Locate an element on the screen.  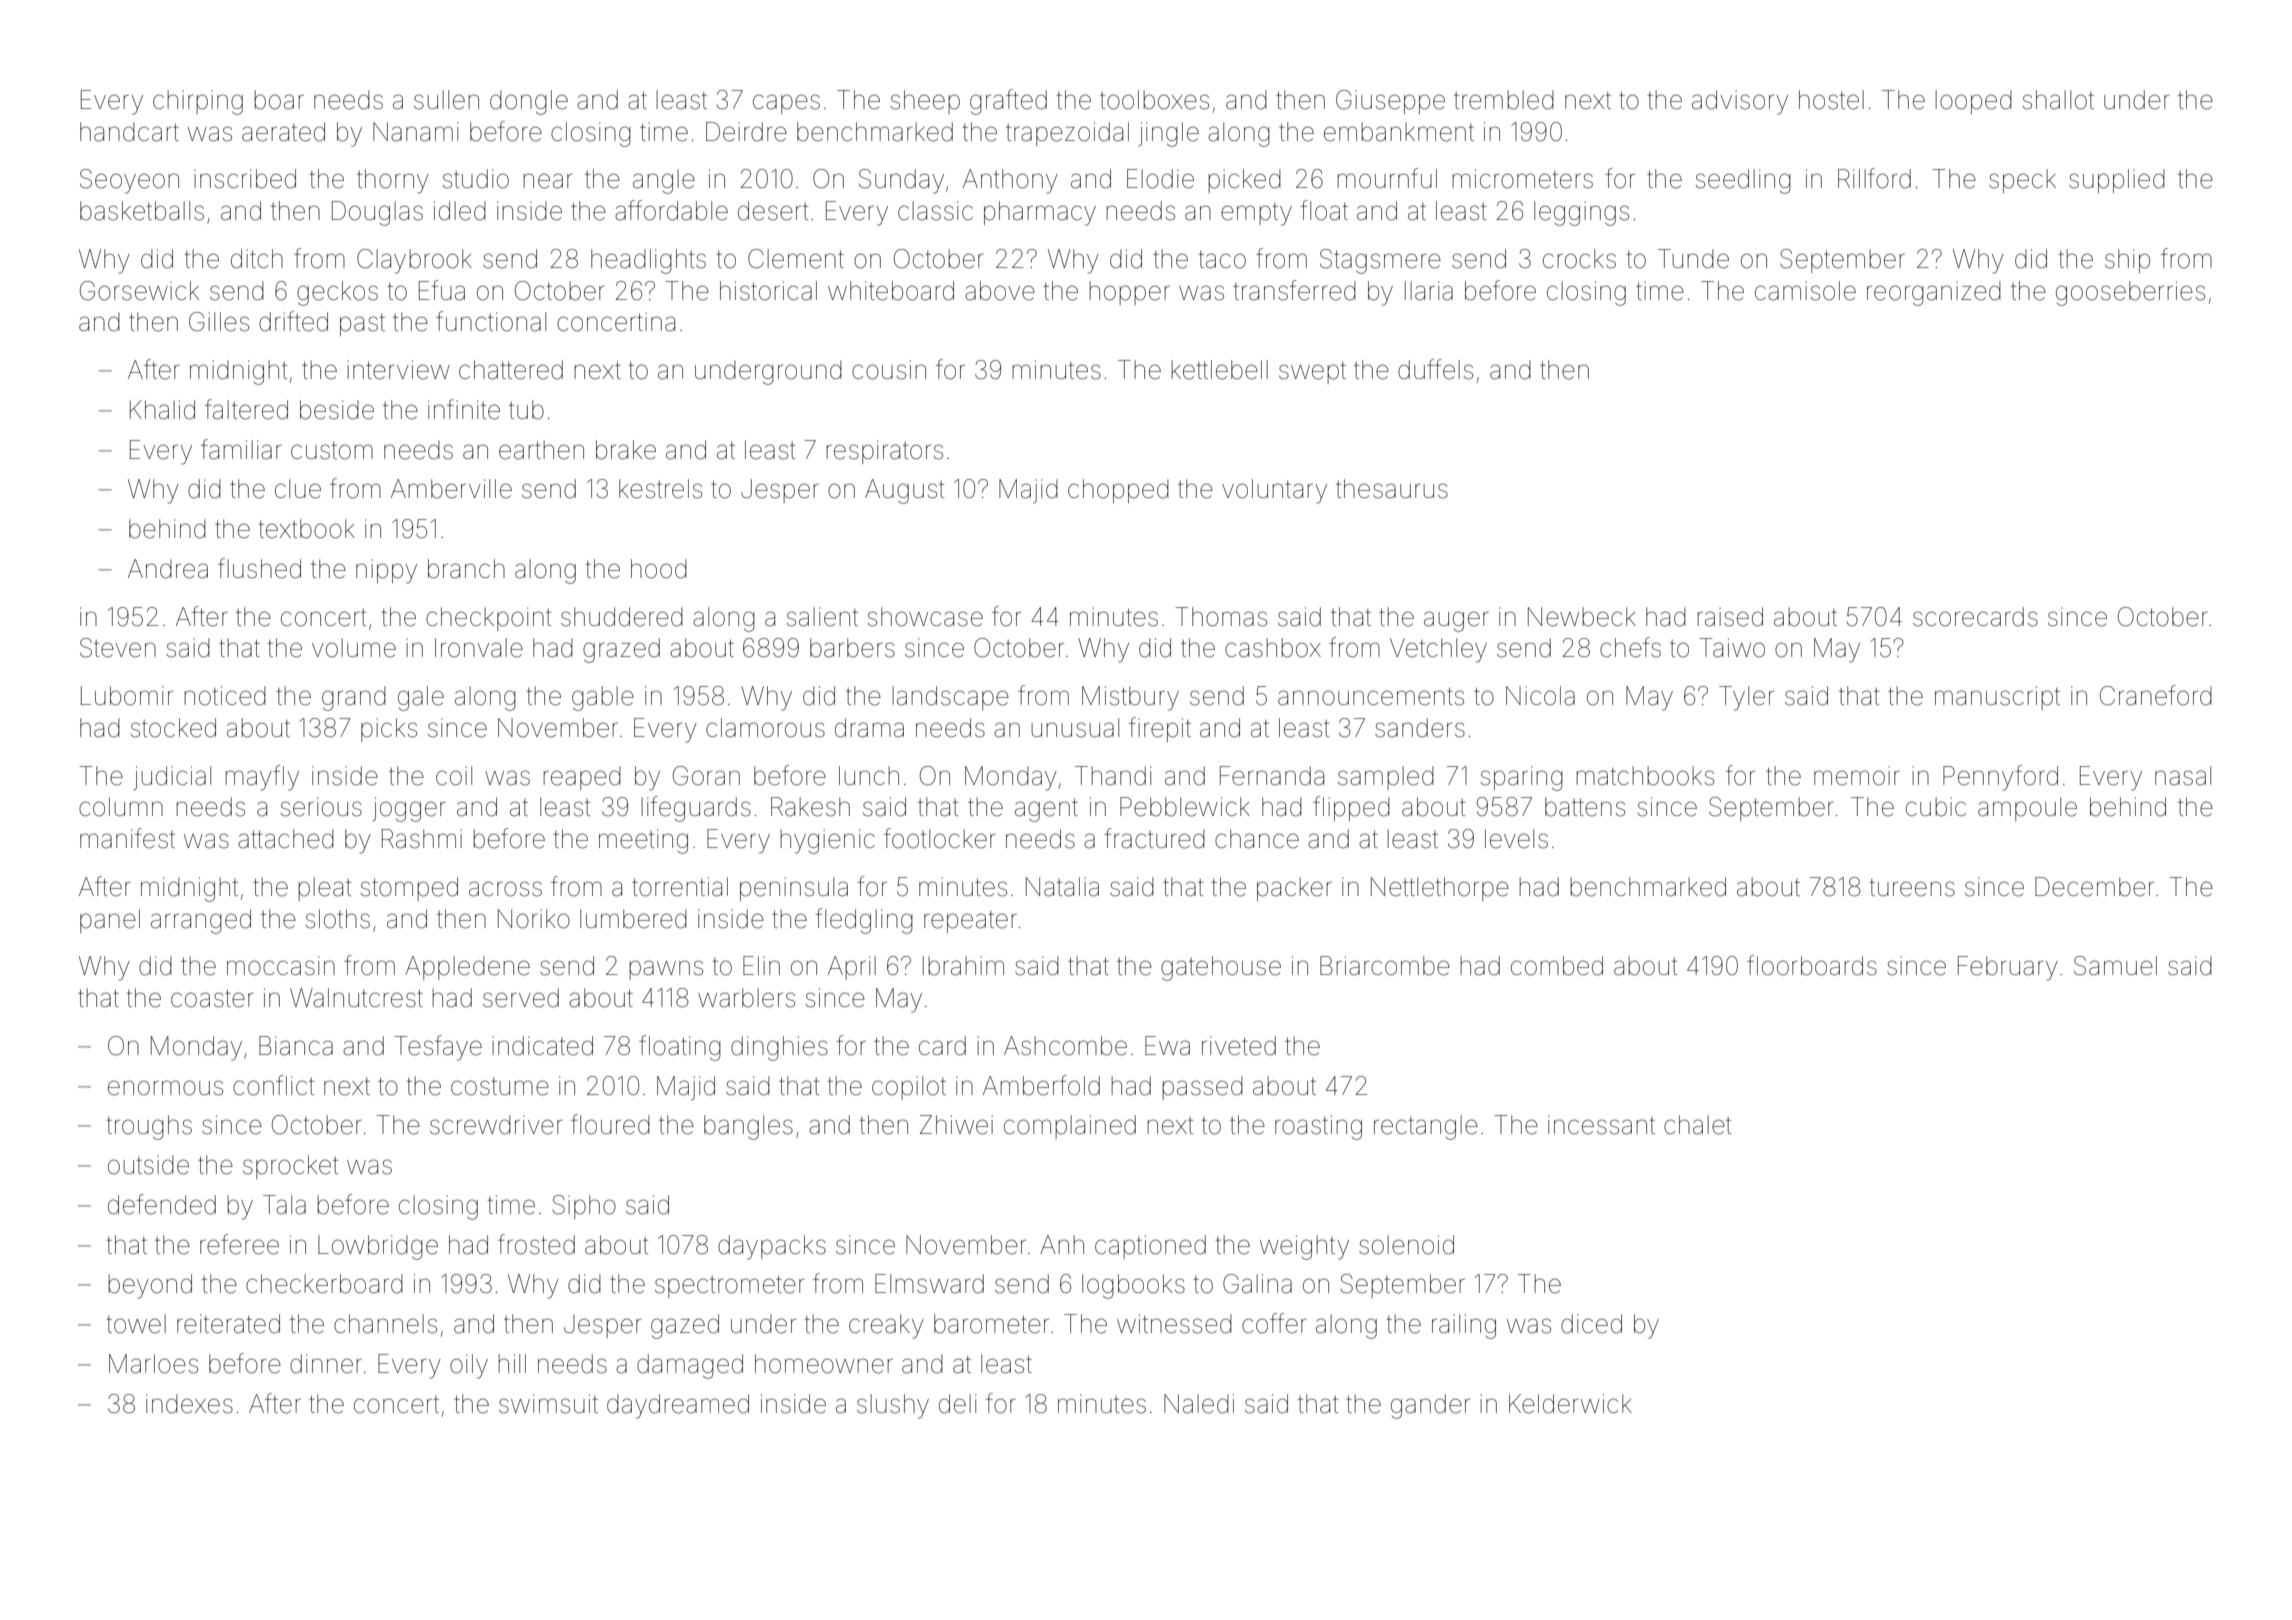
manifest is located at coordinates (127, 838).
